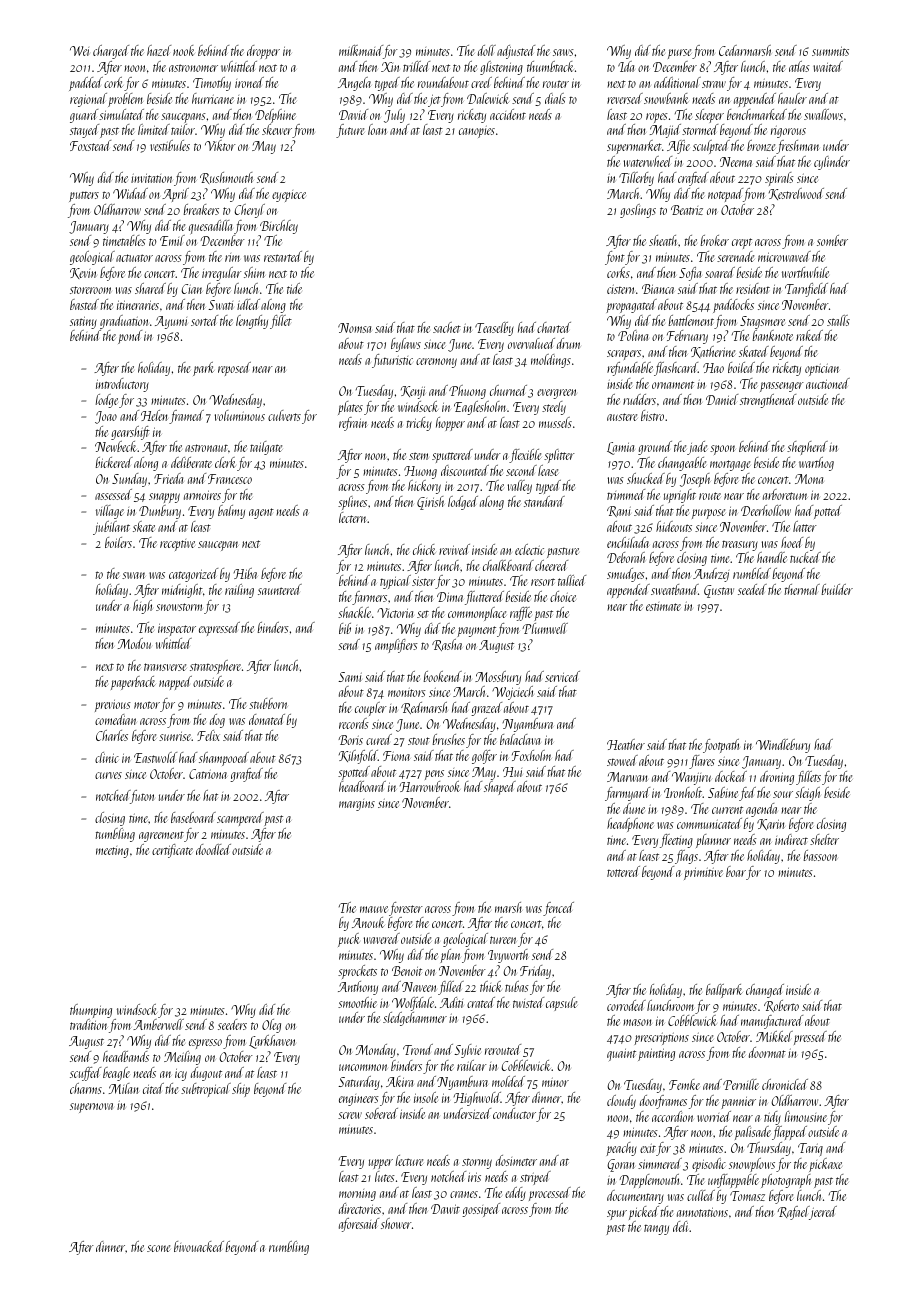 The width and height of the image is (924, 1308). I want to click on mauve, so click(374, 909).
